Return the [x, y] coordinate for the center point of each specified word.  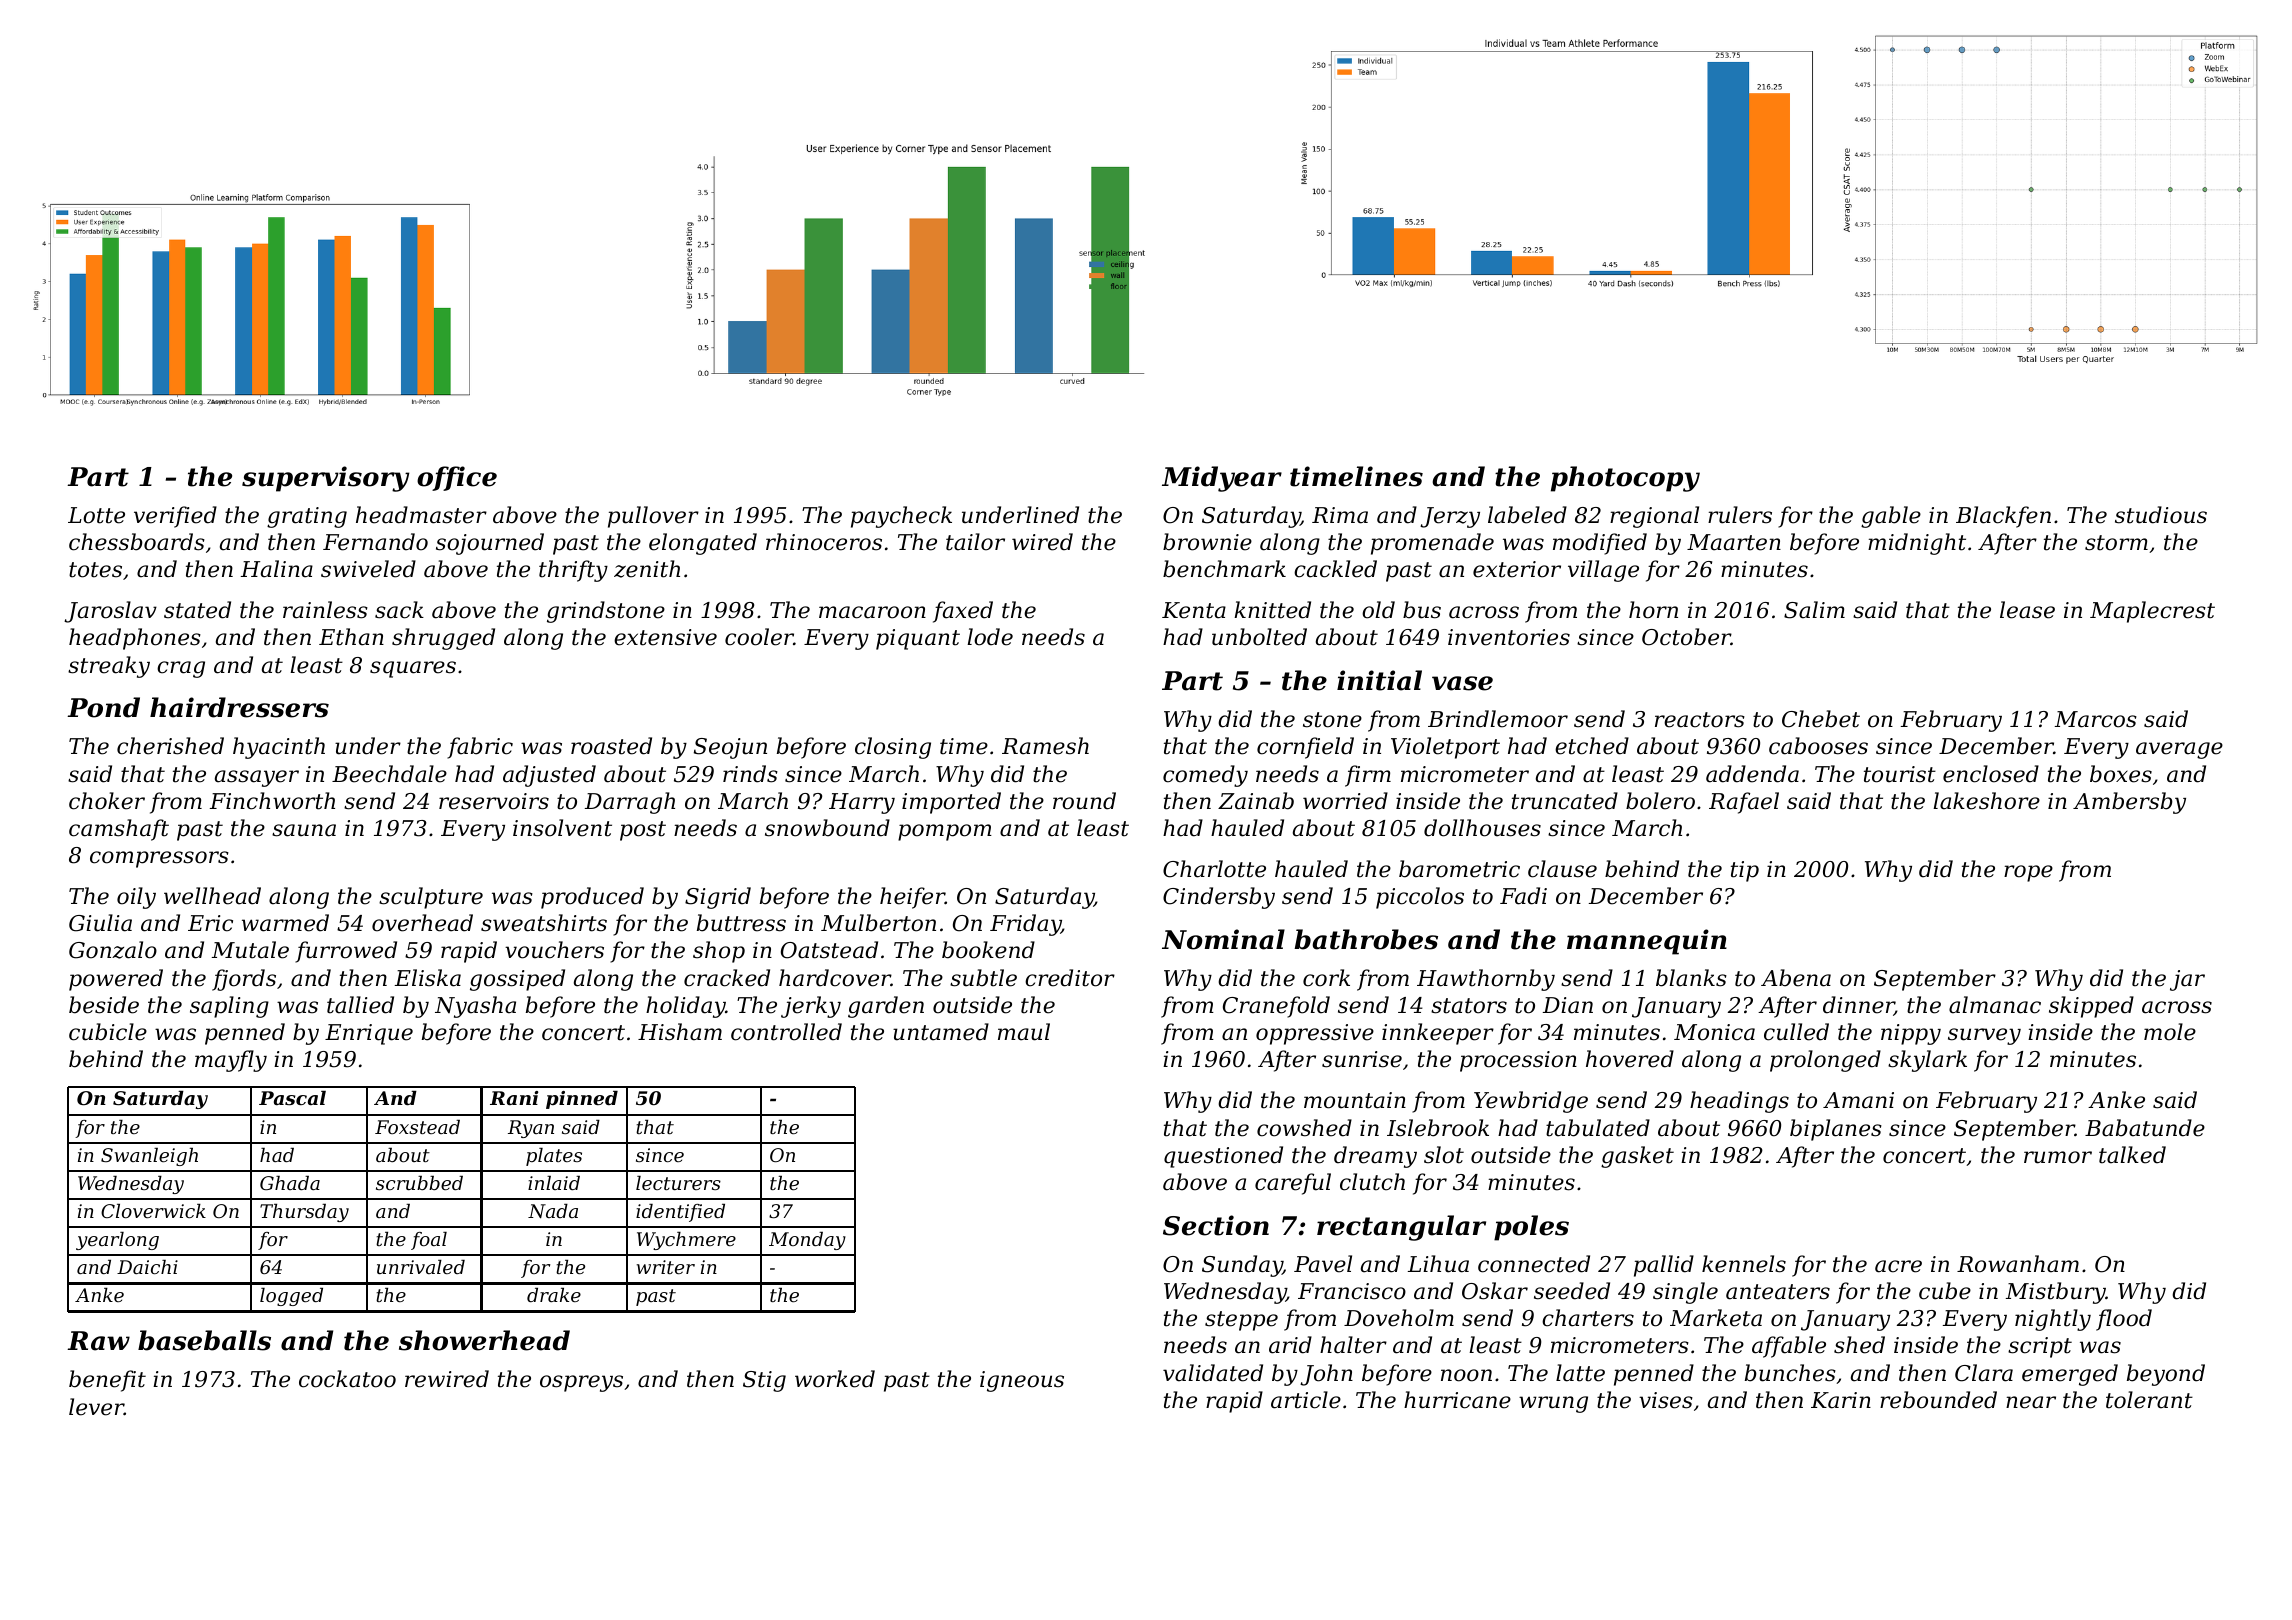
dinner [1858, 1006]
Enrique [369, 1034]
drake [554, 1295]
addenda [1752, 774]
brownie [1207, 542]
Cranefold [1276, 1007]
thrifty [573, 571]
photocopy [1625, 479]
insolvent [562, 828]
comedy [1205, 776]
